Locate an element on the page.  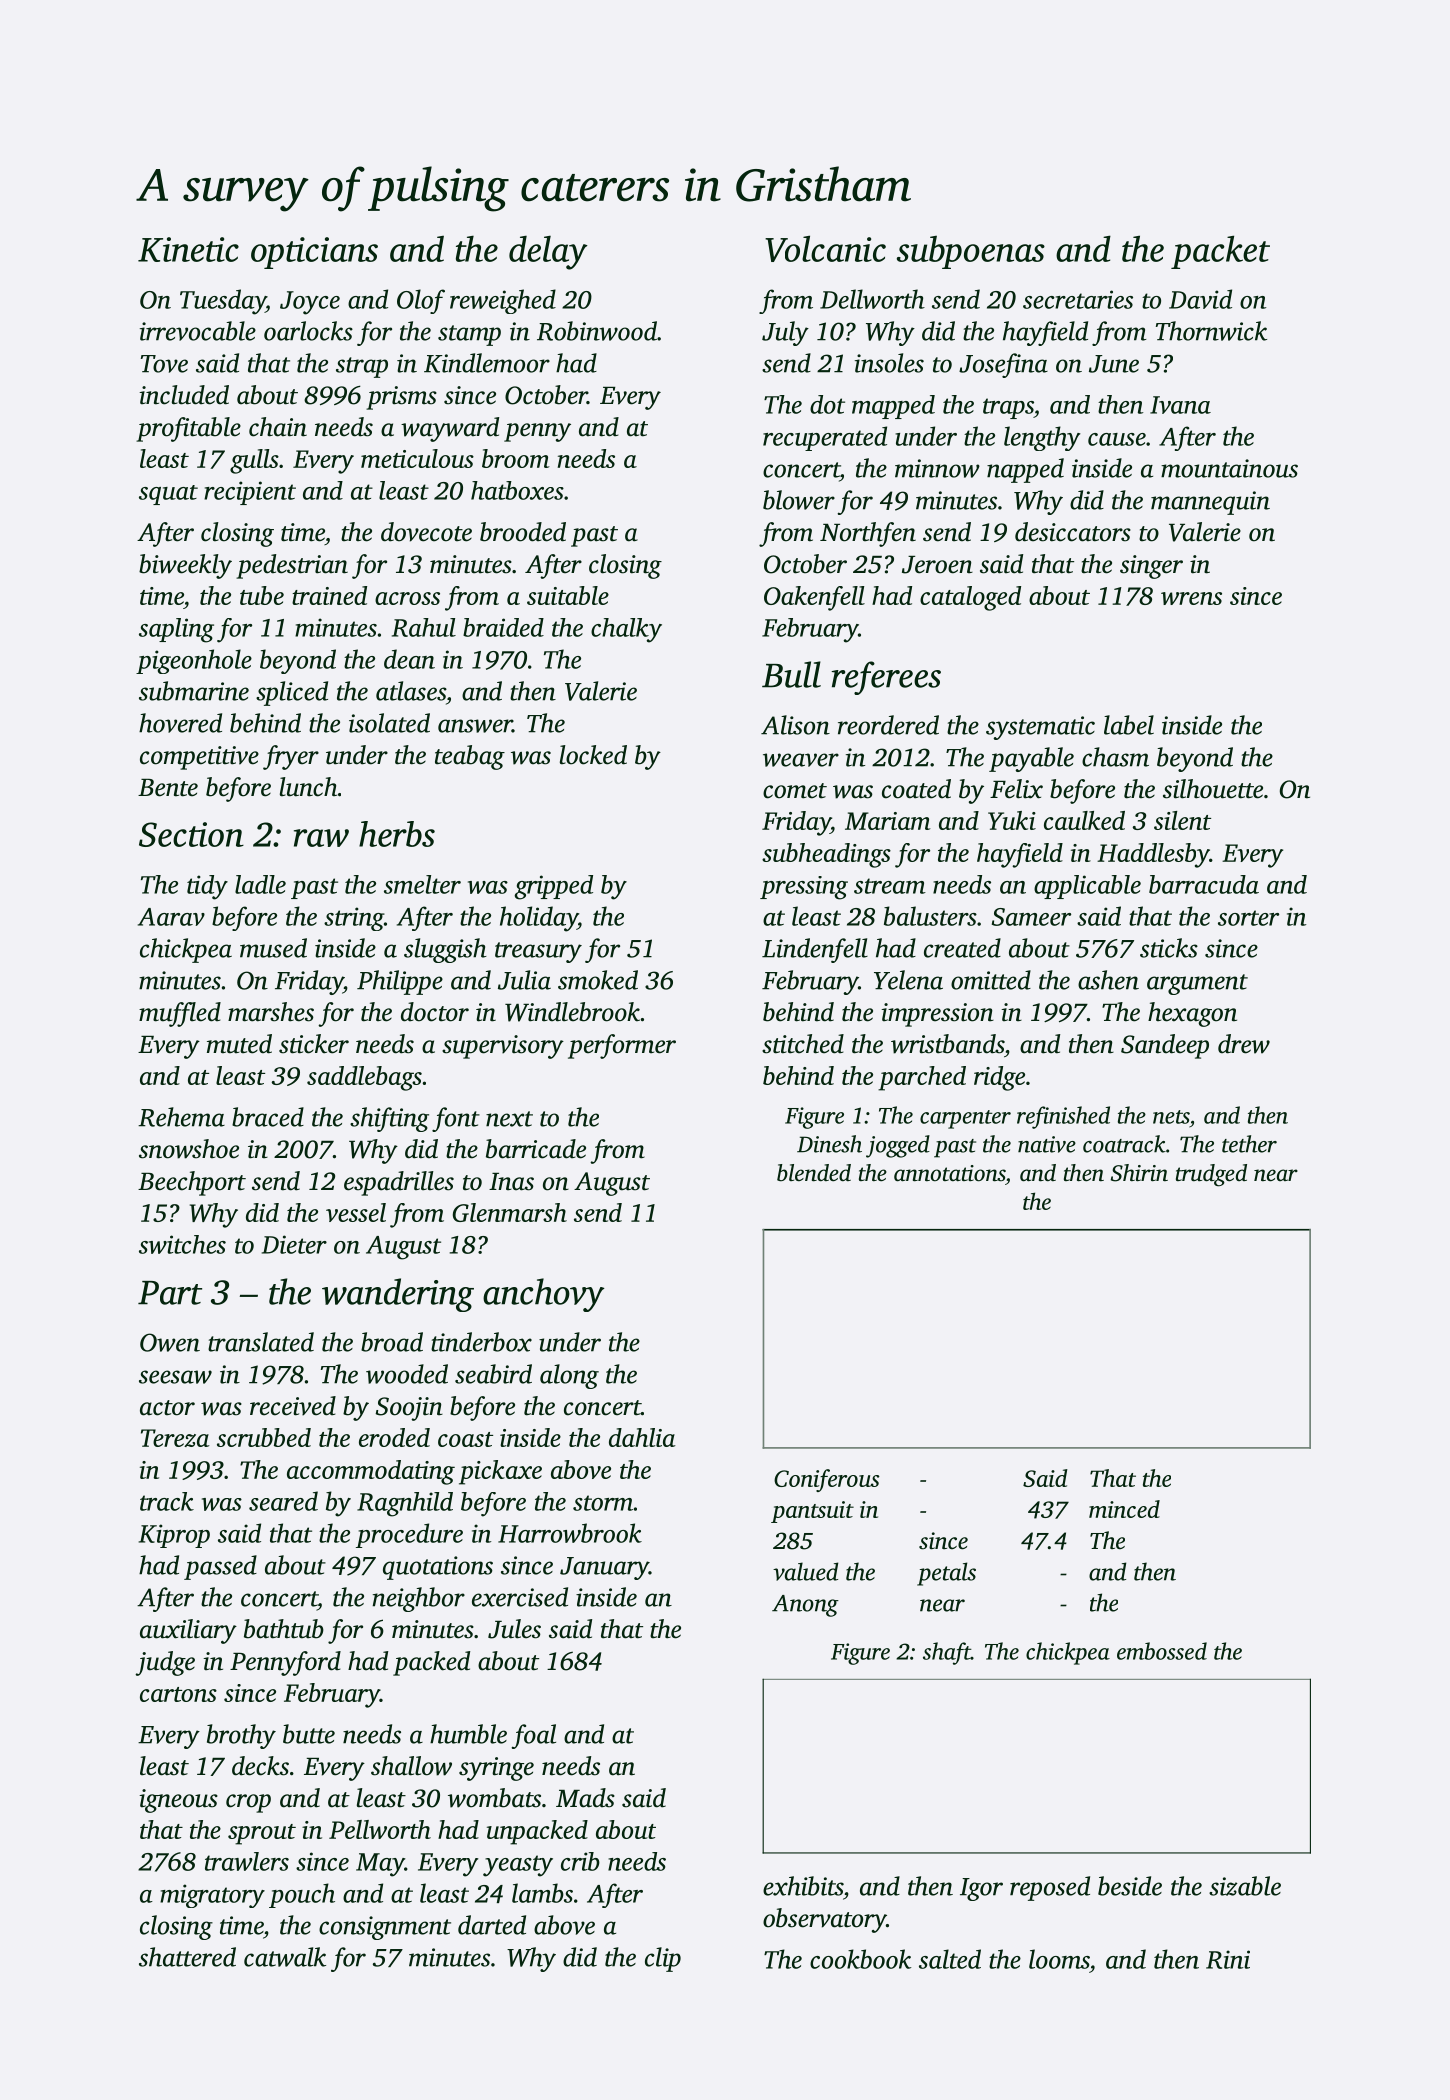
comet is located at coordinates (795, 791).
